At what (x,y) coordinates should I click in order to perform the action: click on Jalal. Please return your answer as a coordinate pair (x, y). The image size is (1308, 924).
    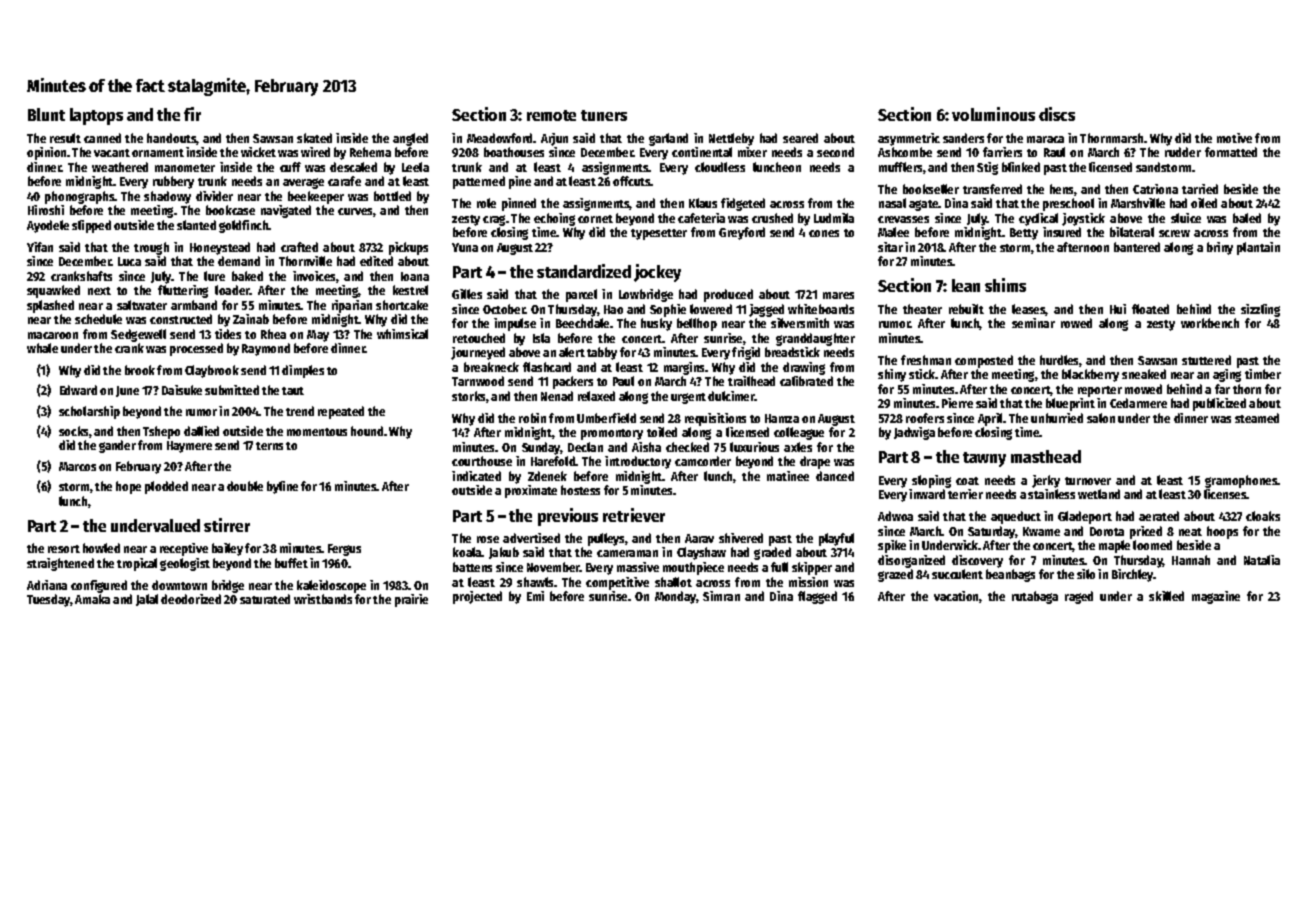
    Looking at the image, I should click on (147, 600).
